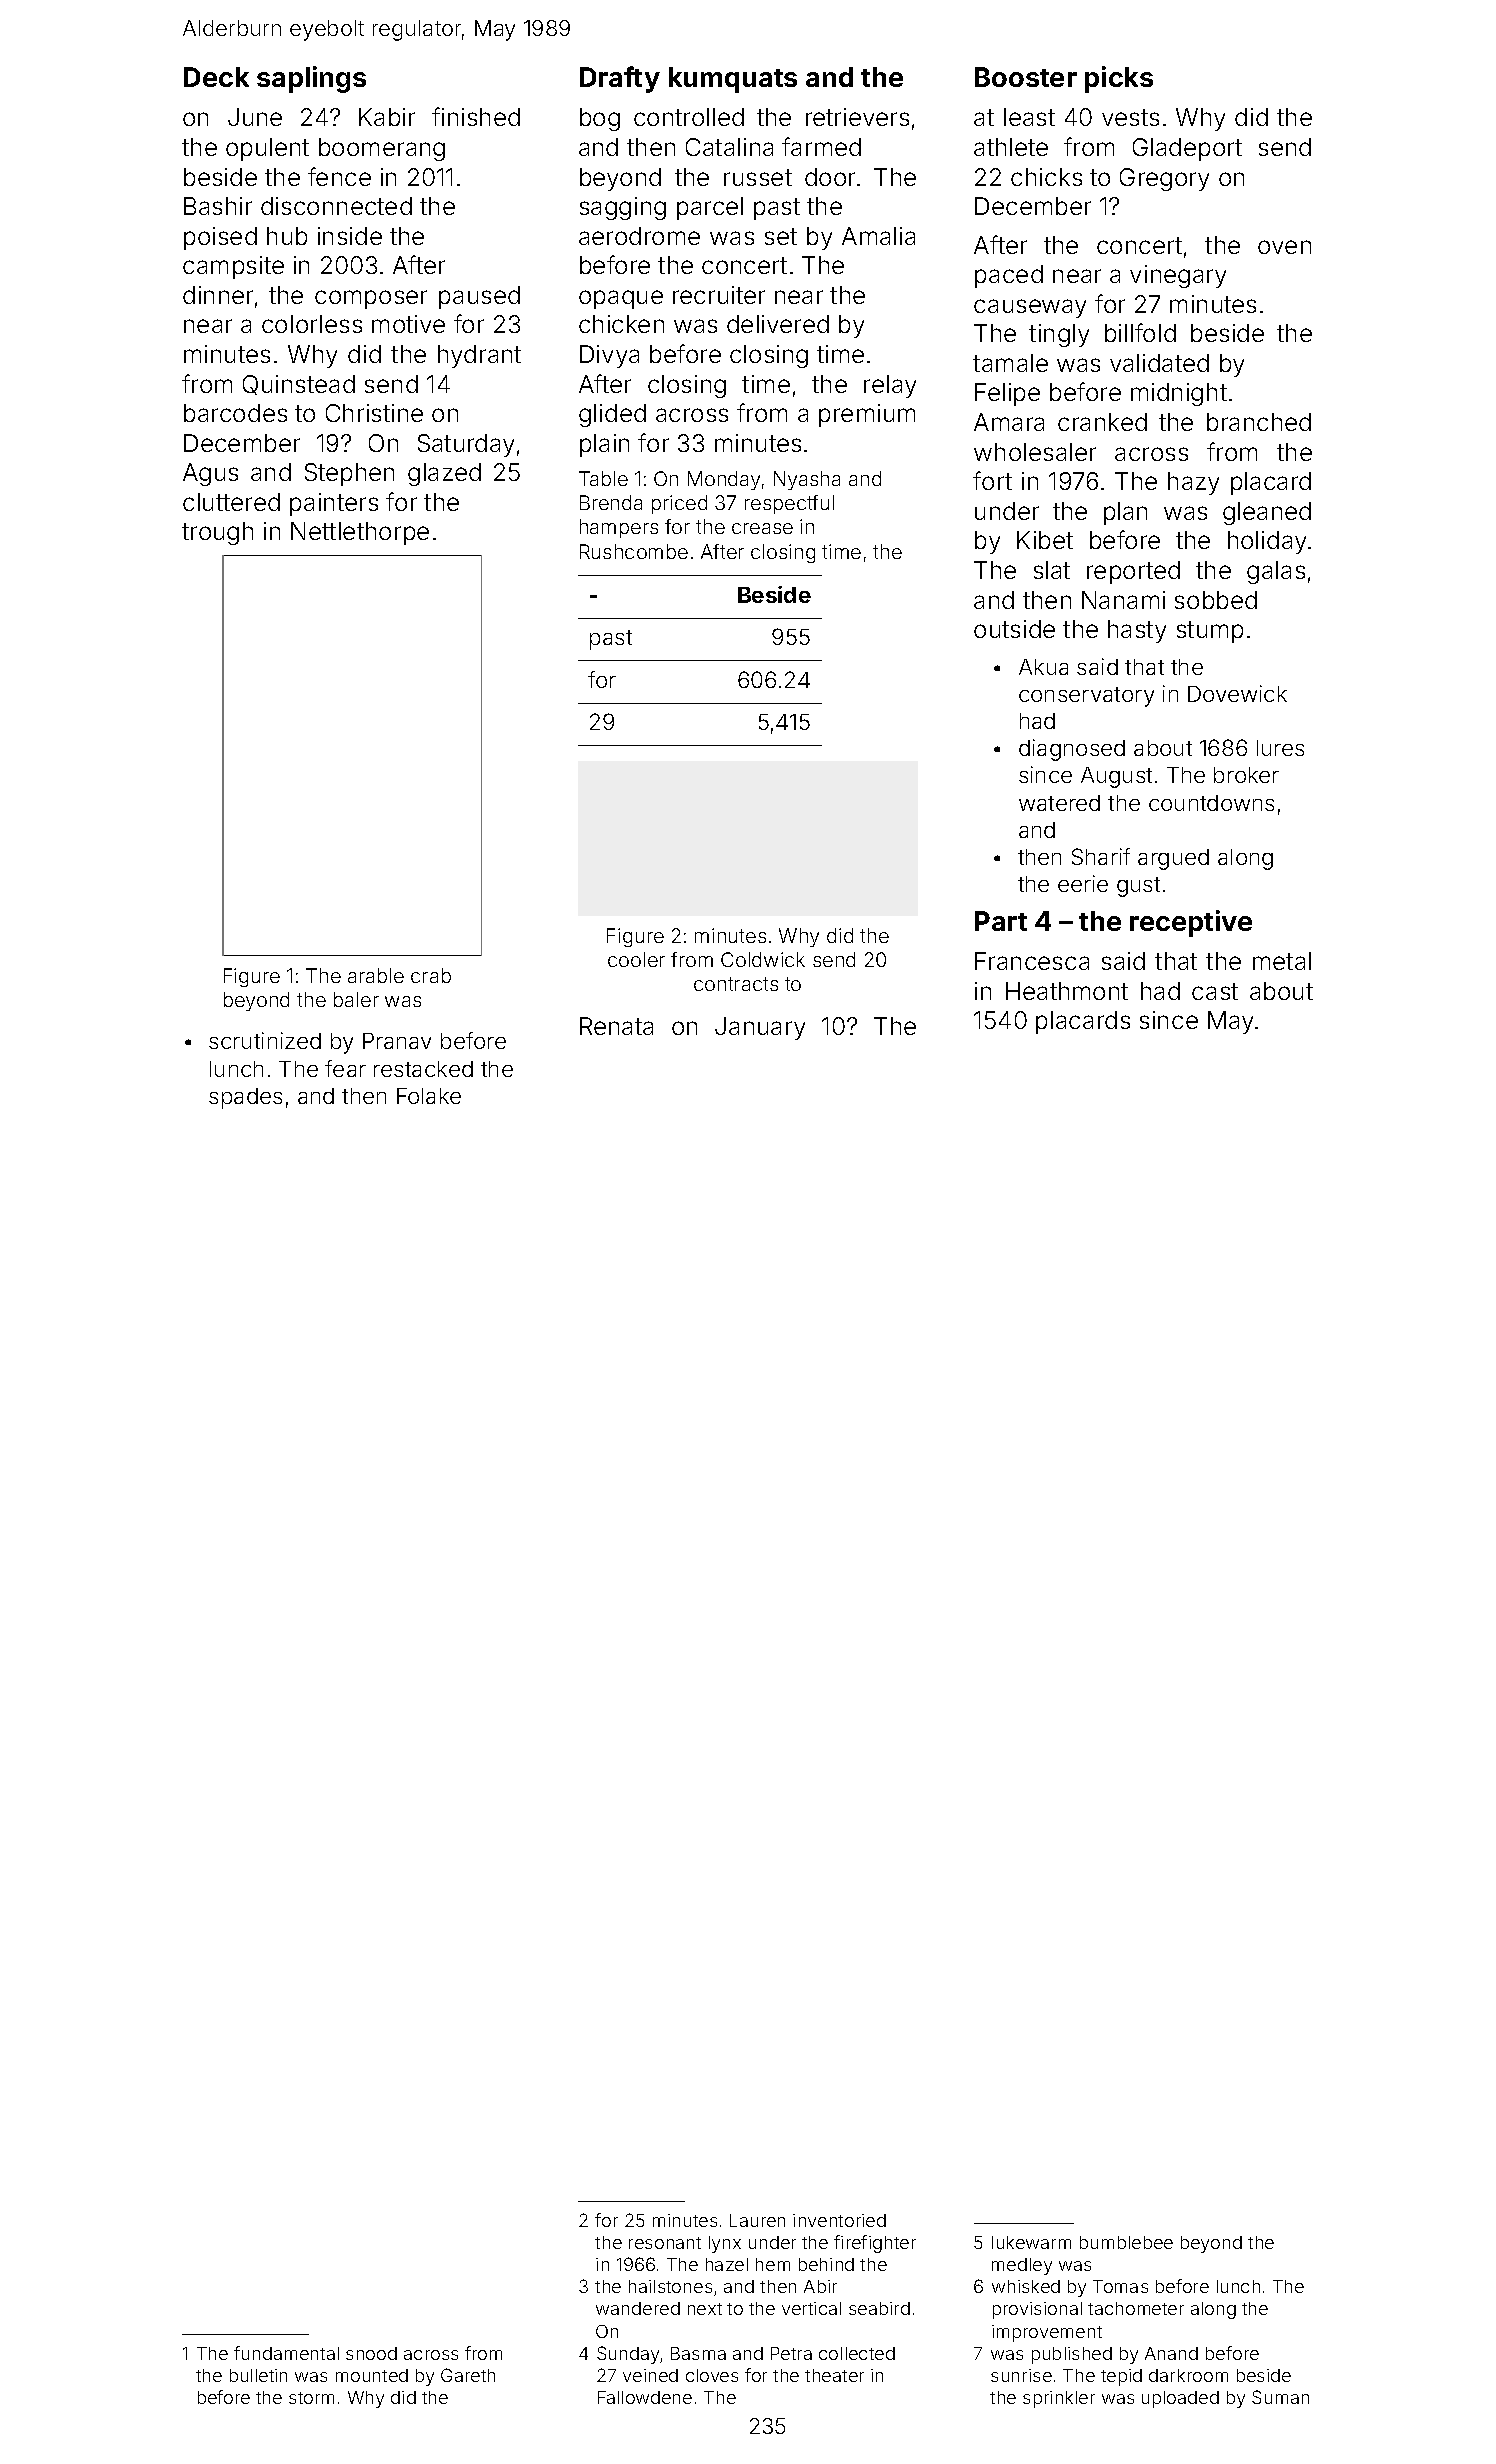  I want to click on bulletin, so click(258, 2375).
